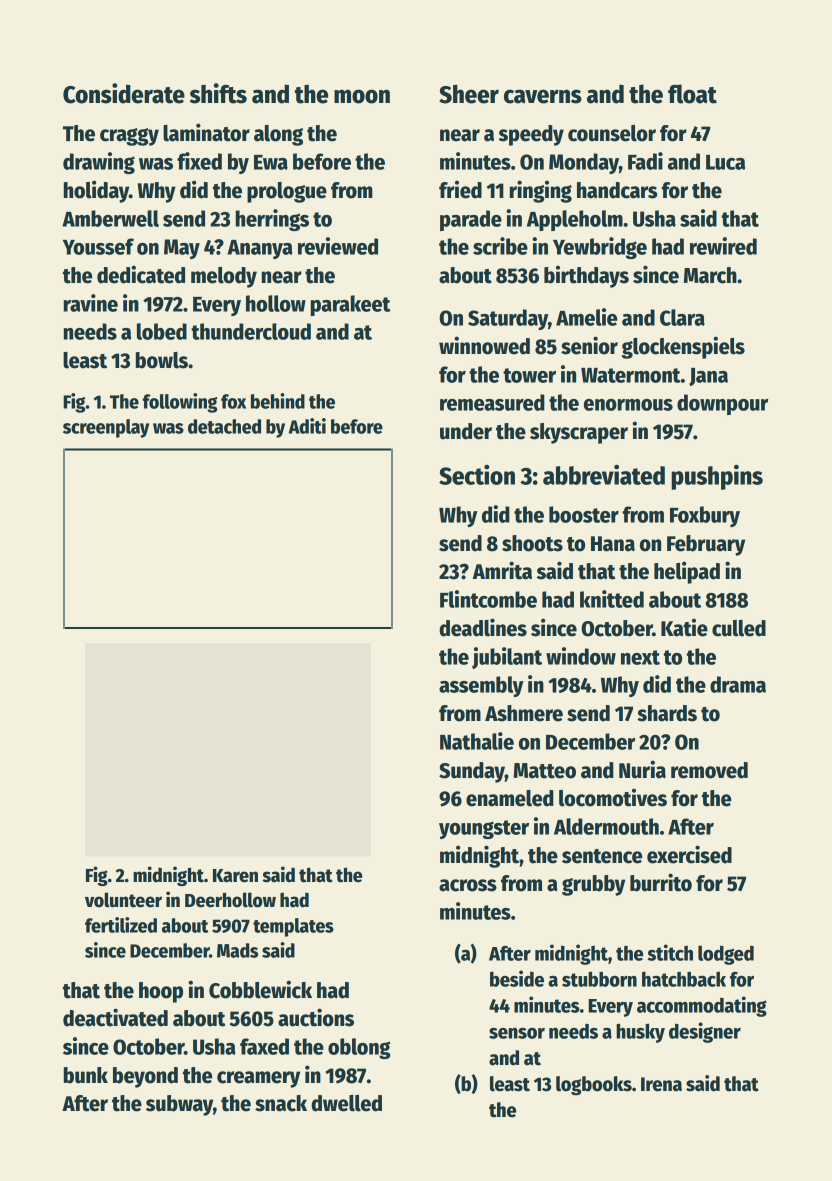 The height and width of the screenshot is (1181, 832). Describe the element at coordinates (224, 426) in the screenshot. I see `detached` at that location.
